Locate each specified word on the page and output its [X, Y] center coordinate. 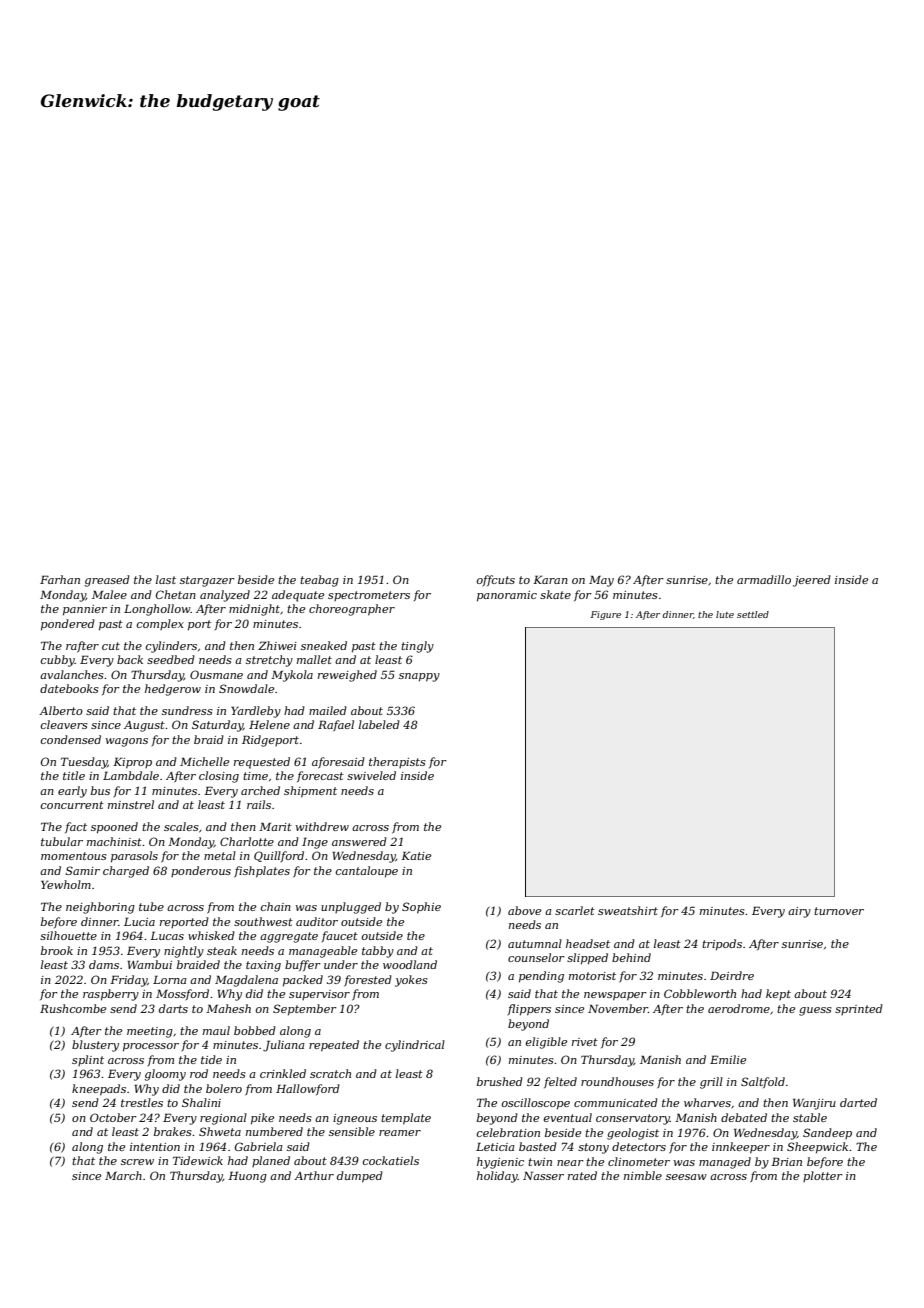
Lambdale [131, 775]
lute [725, 614]
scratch [330, 1073]
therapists [397, 762]
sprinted [859, 1009]
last [166, 579]
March [123, 1175]
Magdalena [246, 981]
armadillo [764, 579]
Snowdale [246, 688]
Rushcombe [73, 1008]
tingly [417, 647]
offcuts [496, 580]
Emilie [728, 1059]
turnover [839, 911]
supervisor [319, 995]
